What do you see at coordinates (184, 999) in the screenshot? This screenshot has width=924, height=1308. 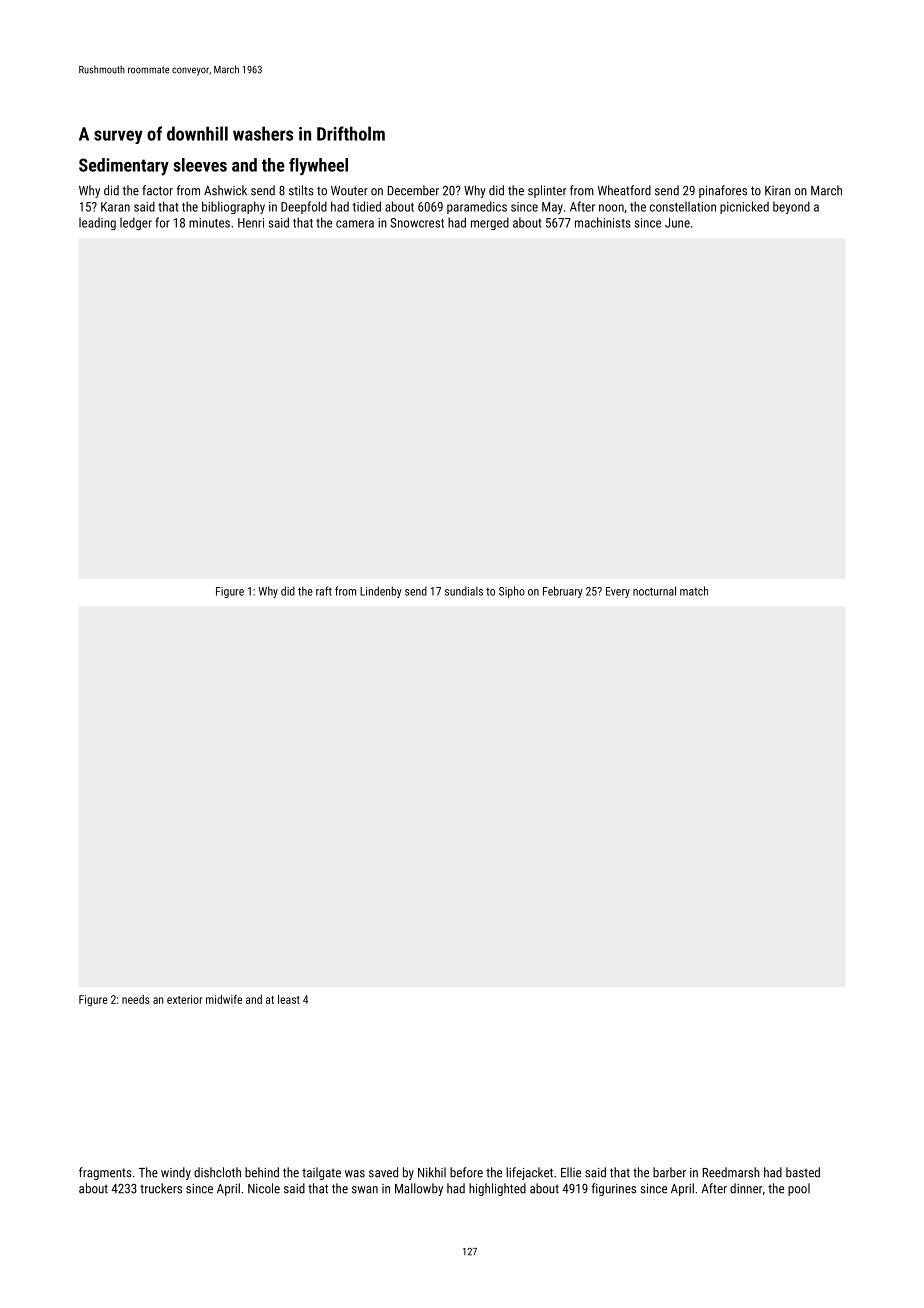 I see `exterior` at bounding box center [184, 999].
